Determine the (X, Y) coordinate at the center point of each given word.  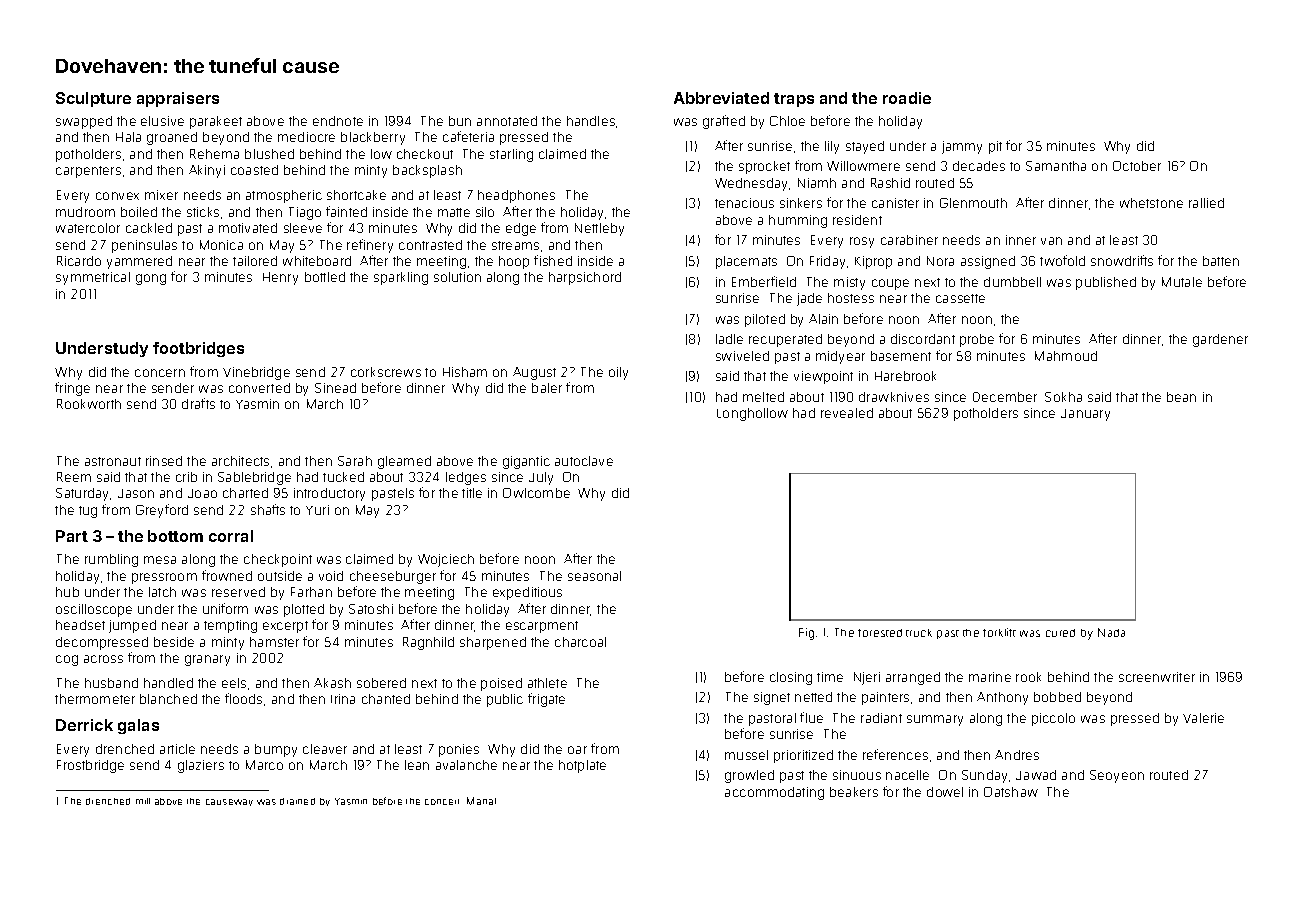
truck (919, 633)
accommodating (774, 793)
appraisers (178, 99)
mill (143, 801)
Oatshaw (1011, 792)
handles (591, 121)
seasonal (594, 576)
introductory (329, 494)
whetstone (1151, 203)
